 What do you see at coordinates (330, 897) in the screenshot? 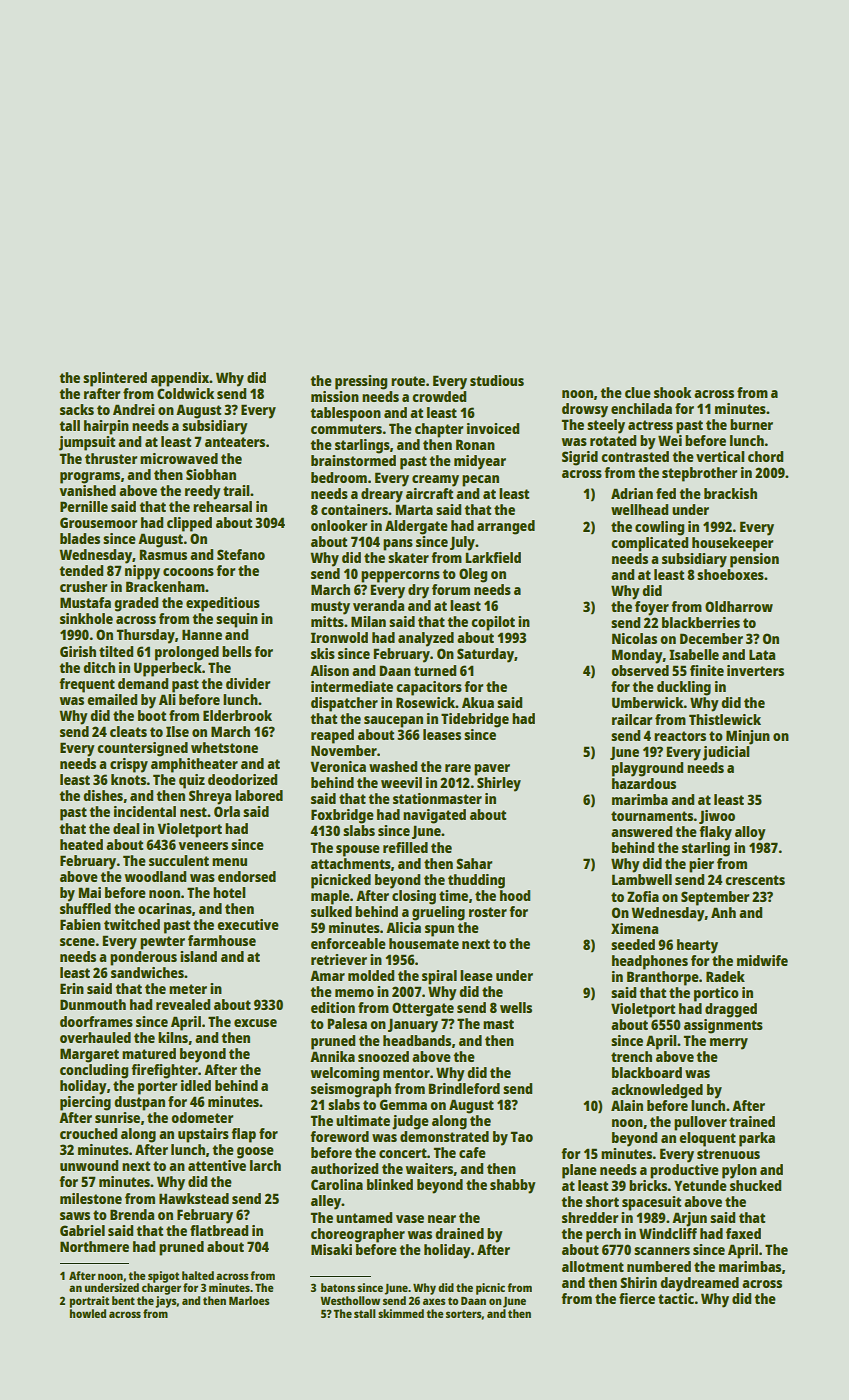
I see `maple` at bounding box center [330, 897].
